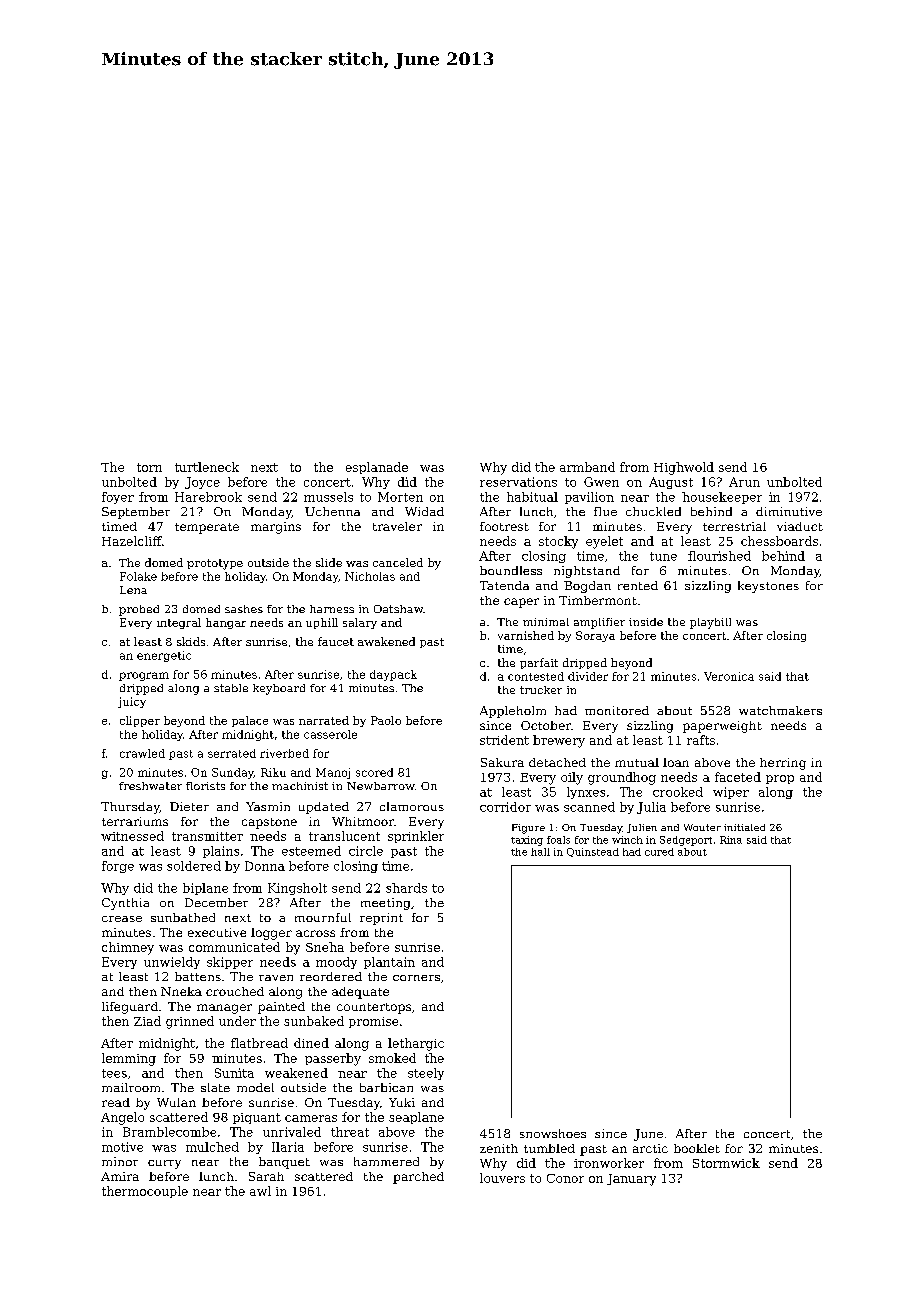  Describe the element at coordinates (276, 528) in the screenshot. I see `margins` at that location.
